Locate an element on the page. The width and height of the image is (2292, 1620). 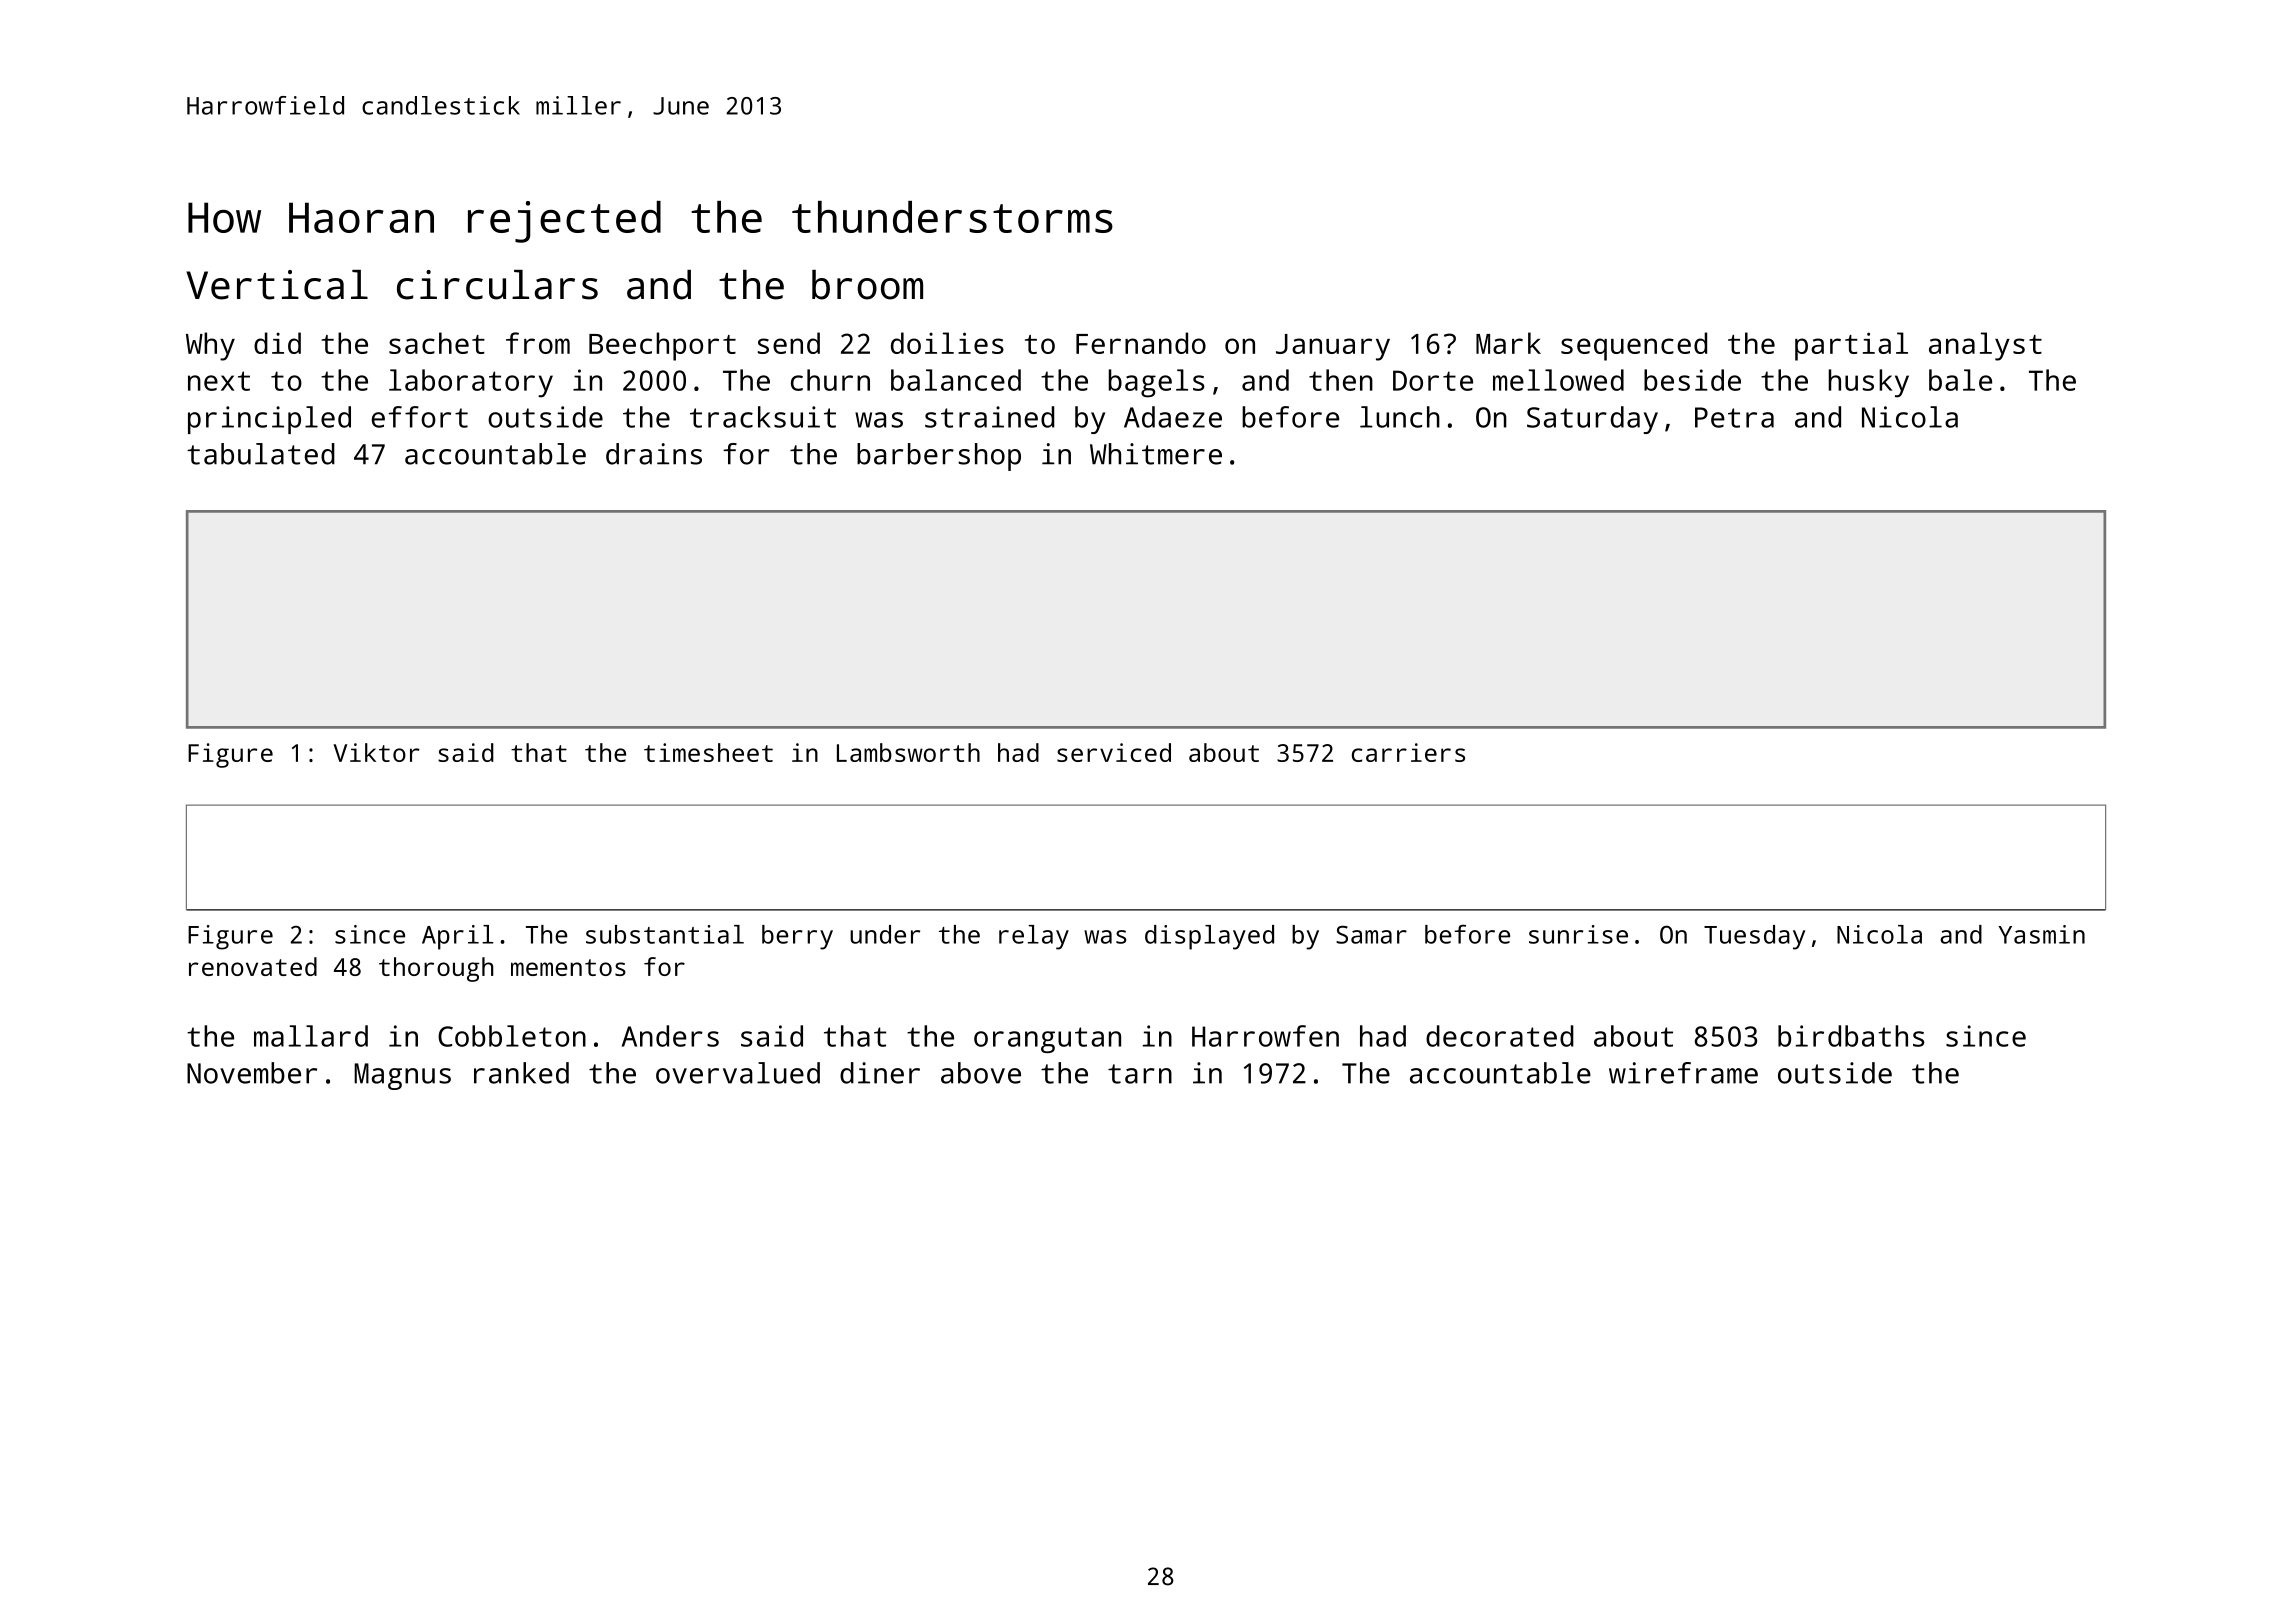
sunrise is located at coordinates (1578, 934).
